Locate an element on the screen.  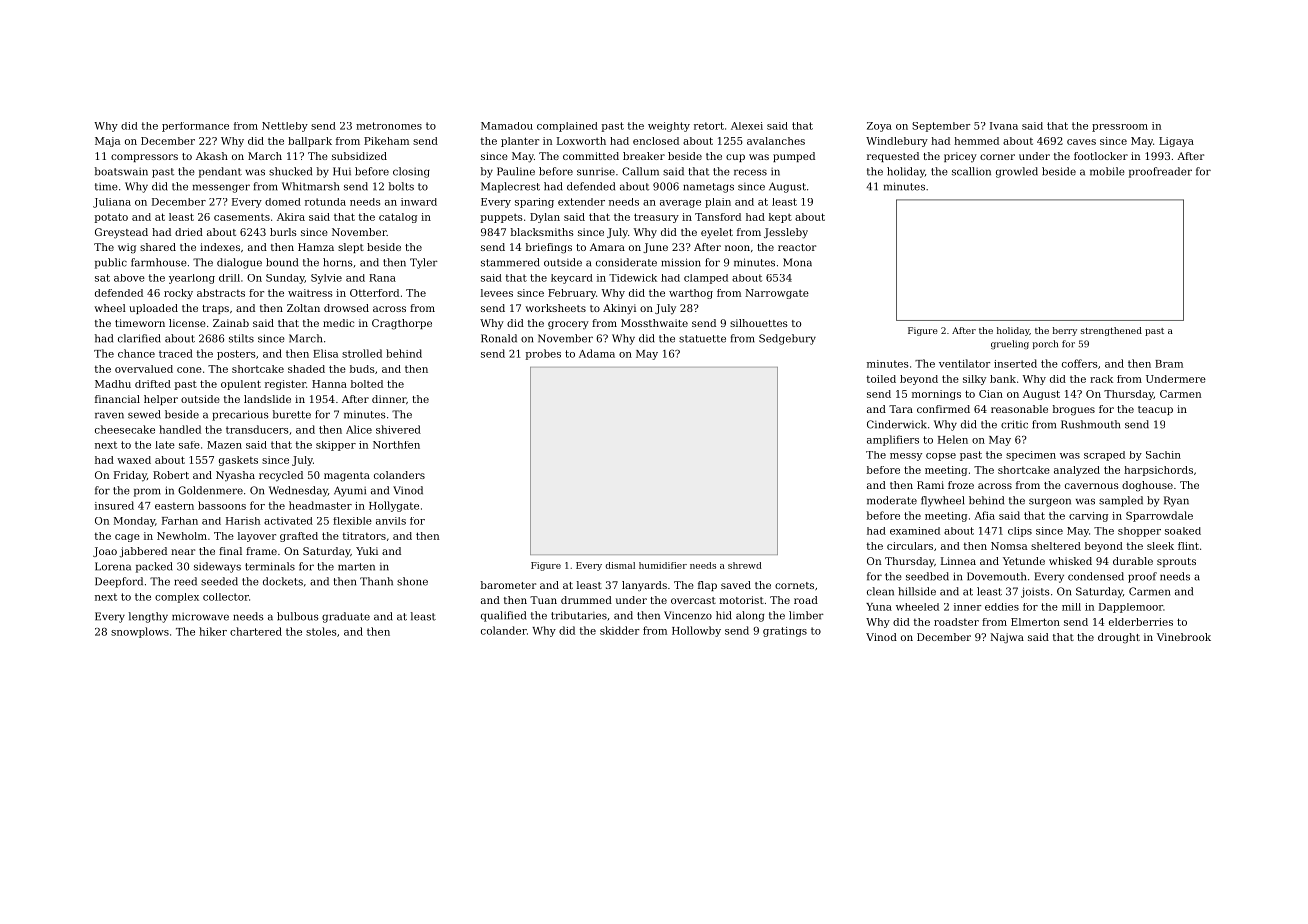
collector is located at coordinates (226, 597).
